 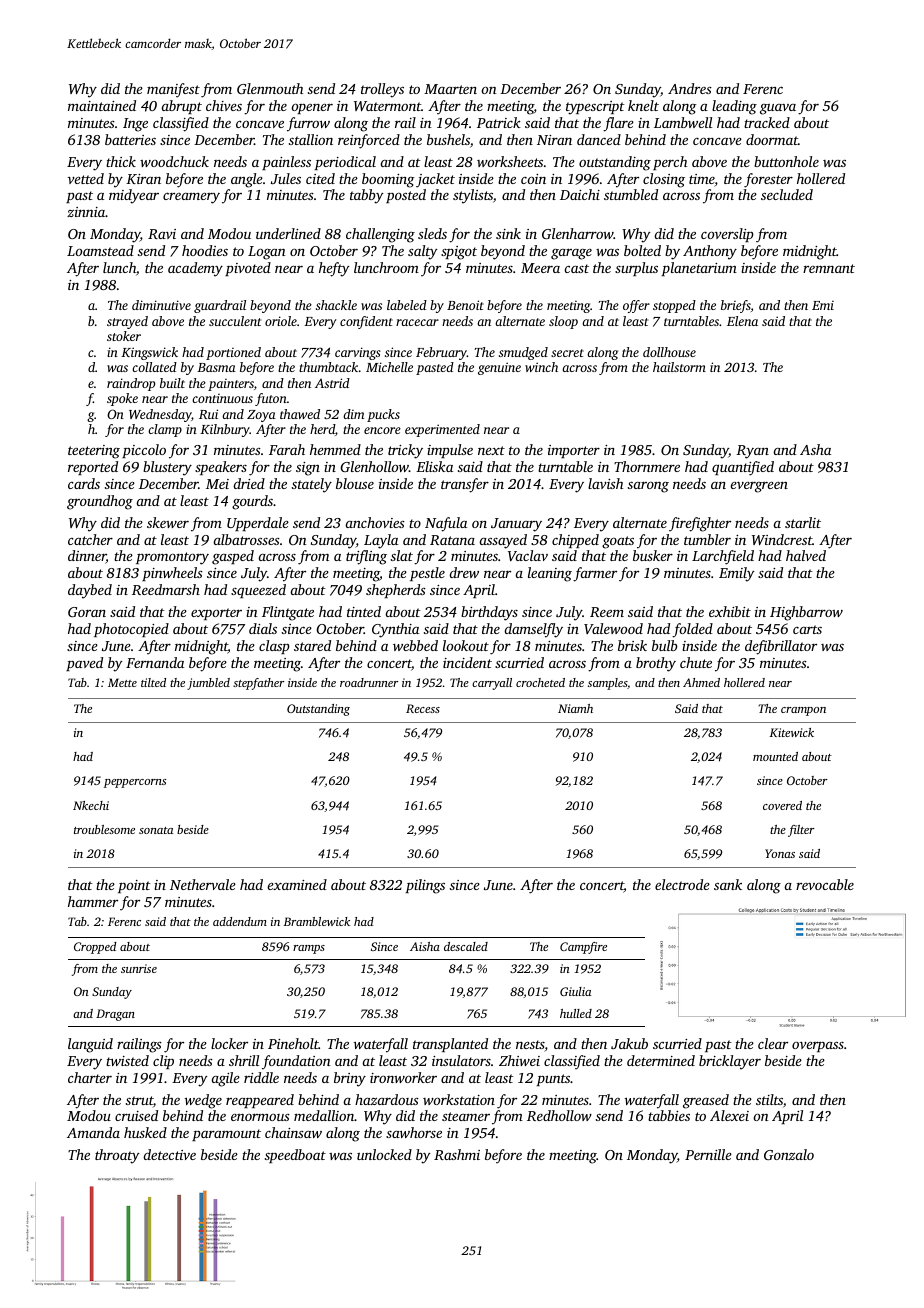 I want to click on Pineholt, so click(x=293, y=1043).
